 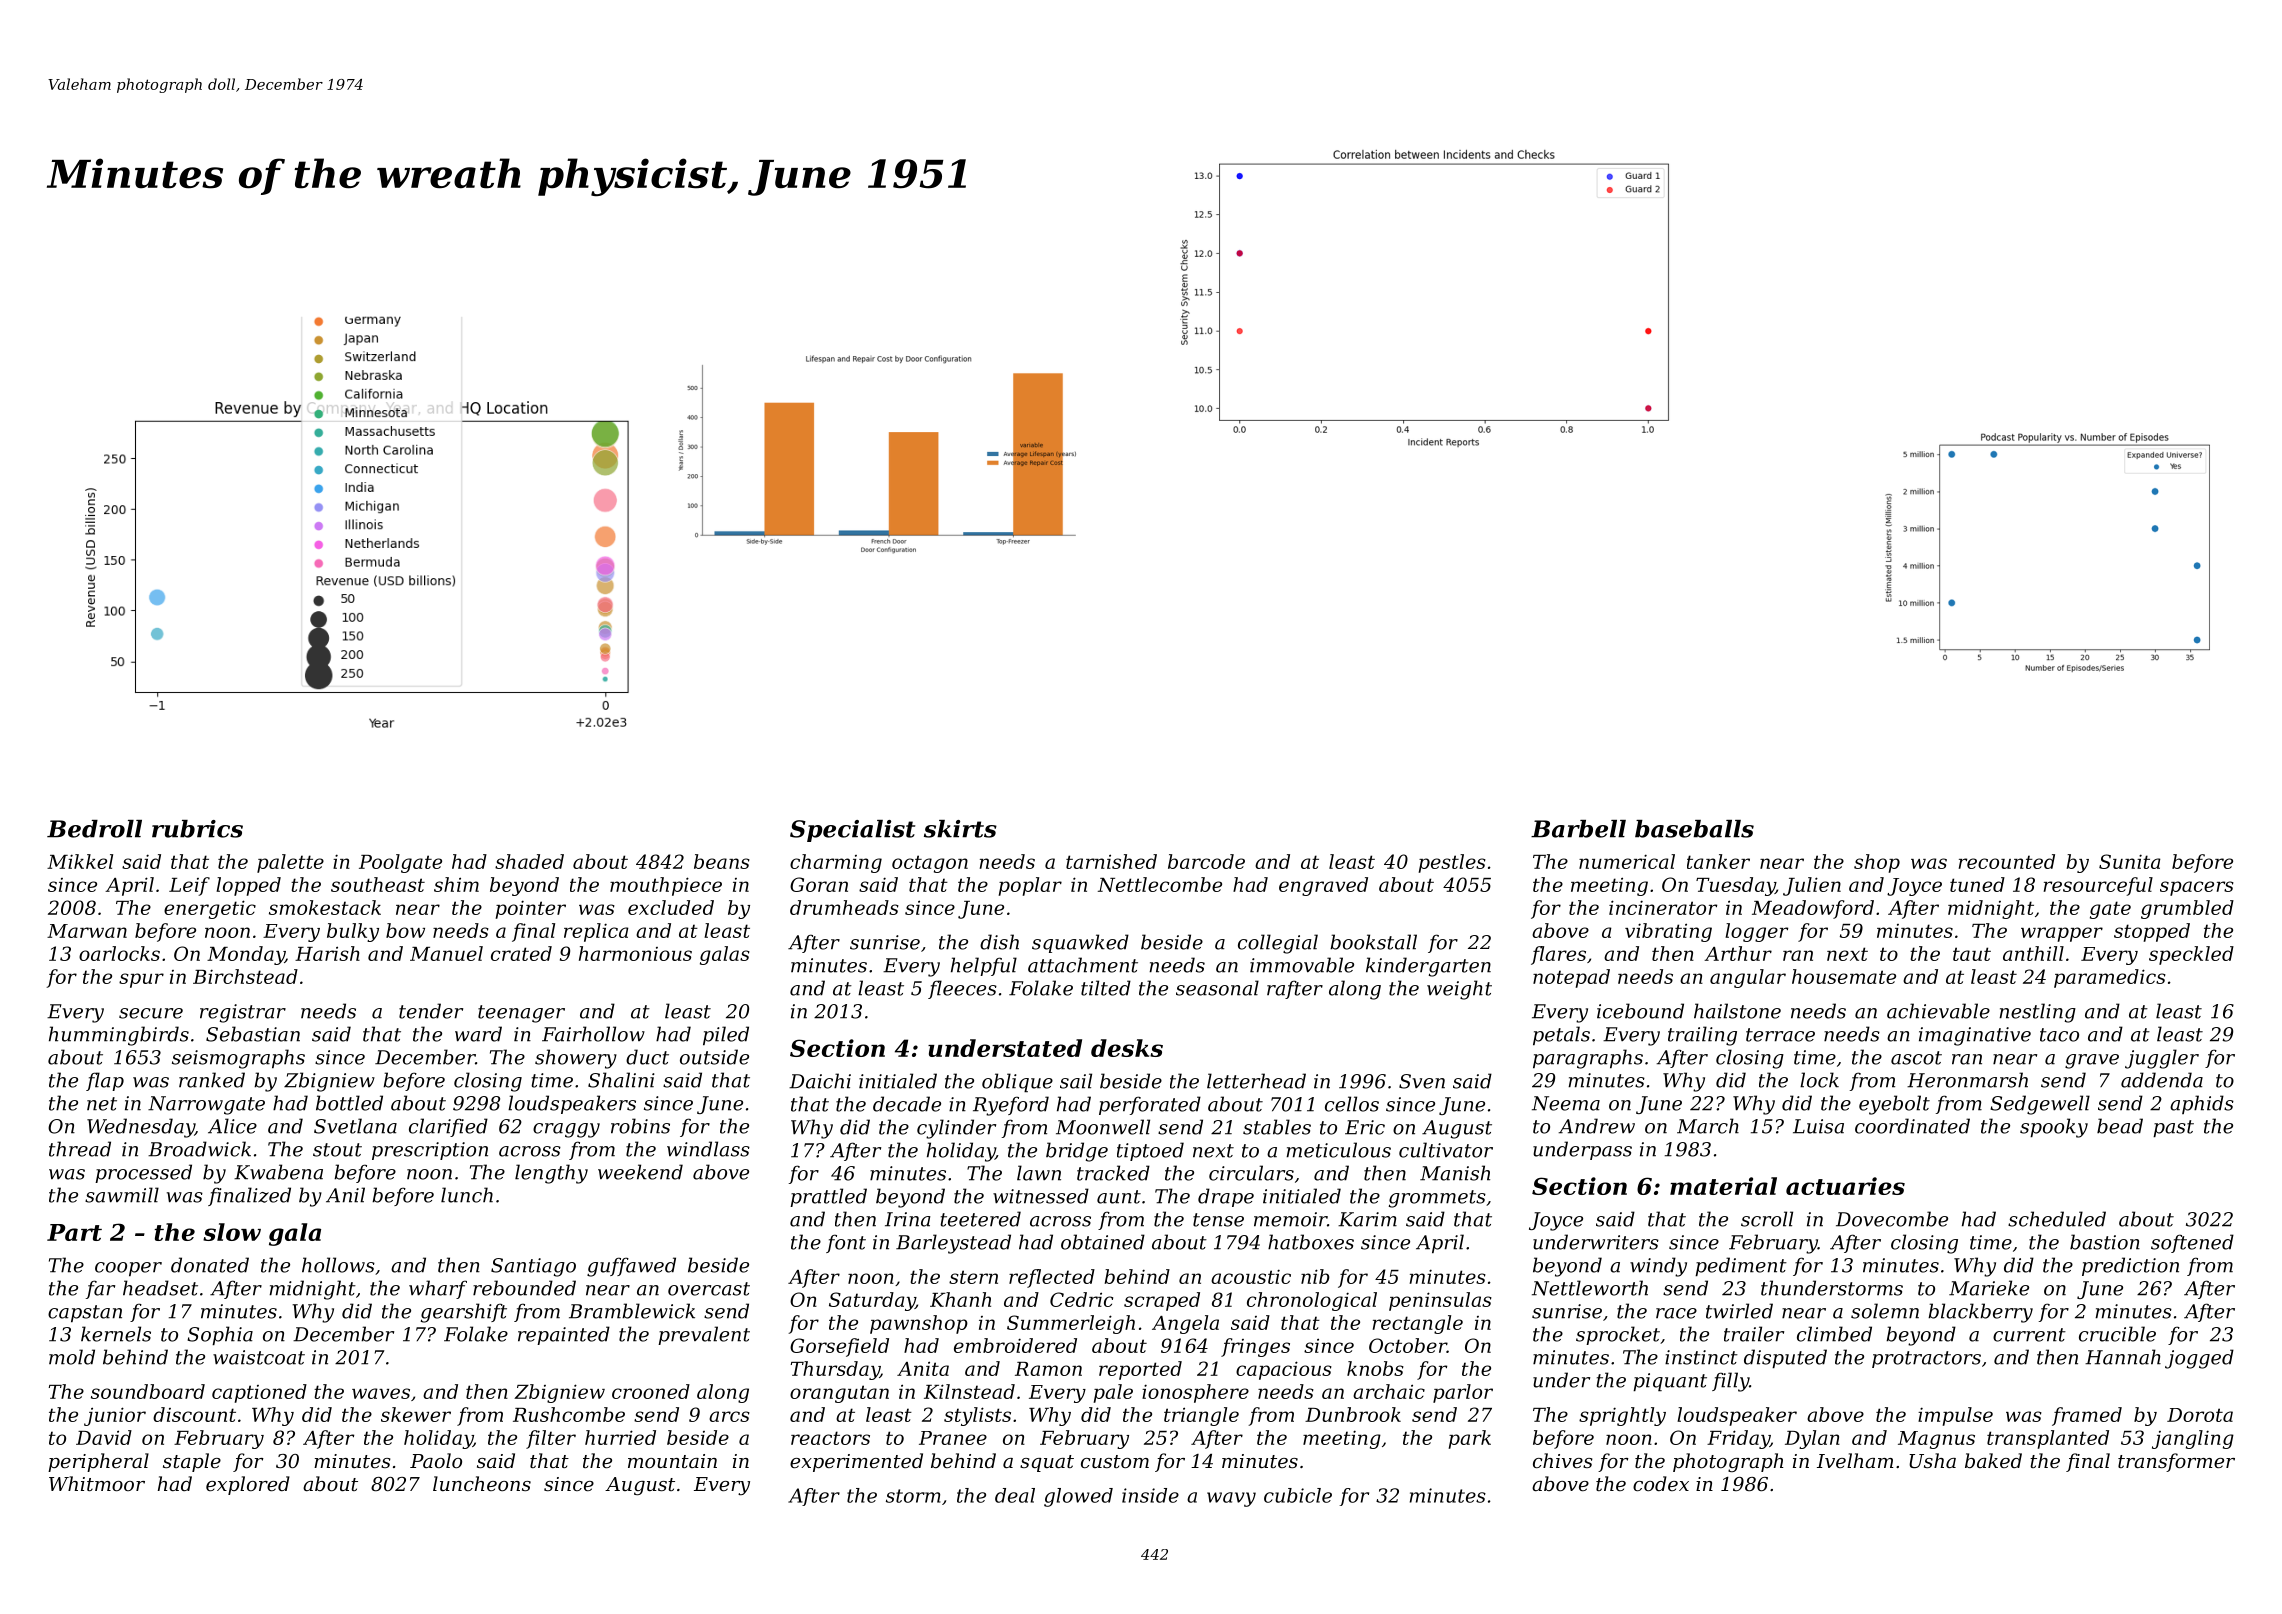 What do you see at coordinates (1967, 1080) in the screenshot?
I see `Heronmarsh` at bounding box center [1967, 1080].
